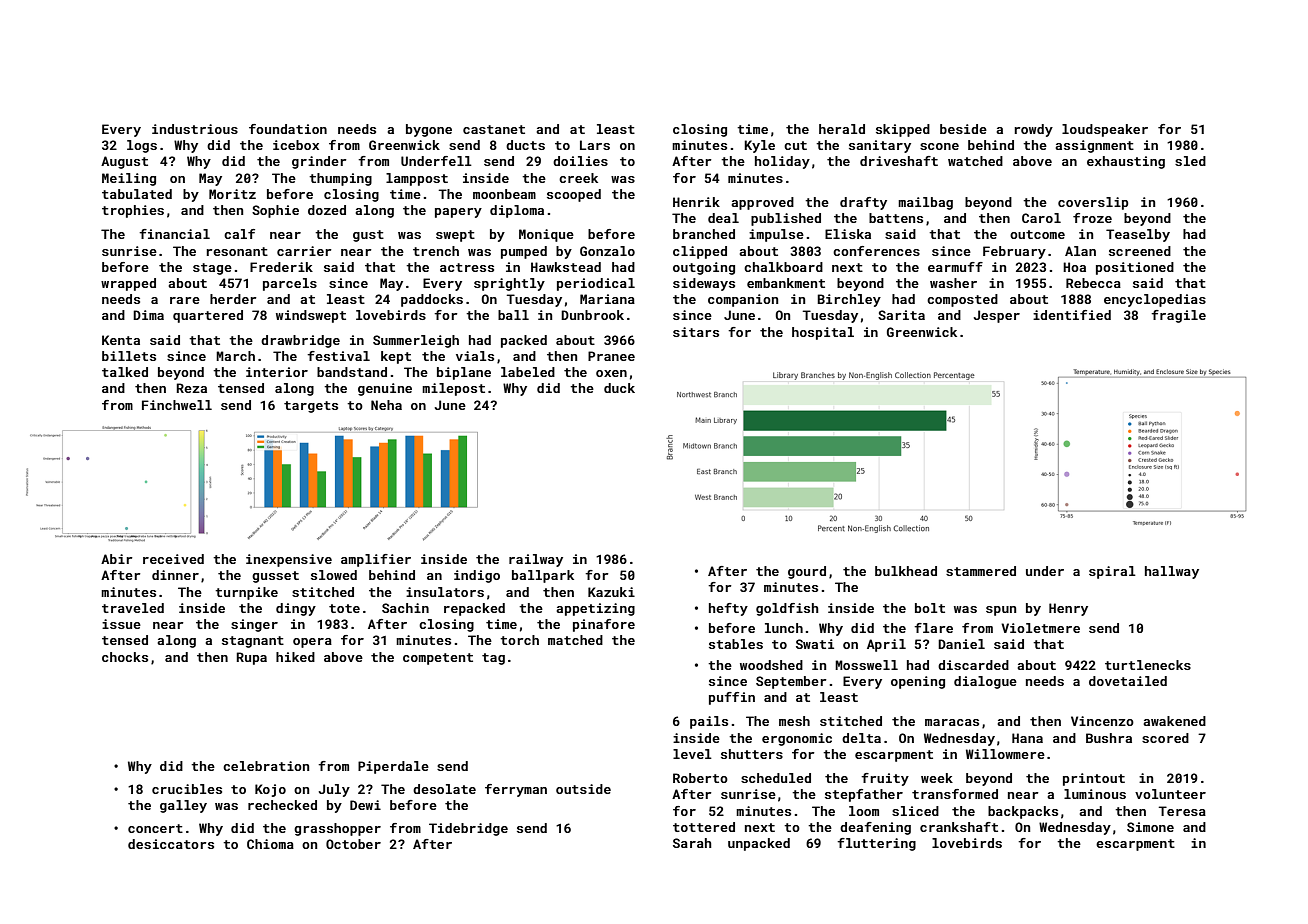 This screenshot has height=924, width=1308. What do you see at coordinates (266, 766) in the screenshot?
I see `celebration` at bounding box center [266, 766].
